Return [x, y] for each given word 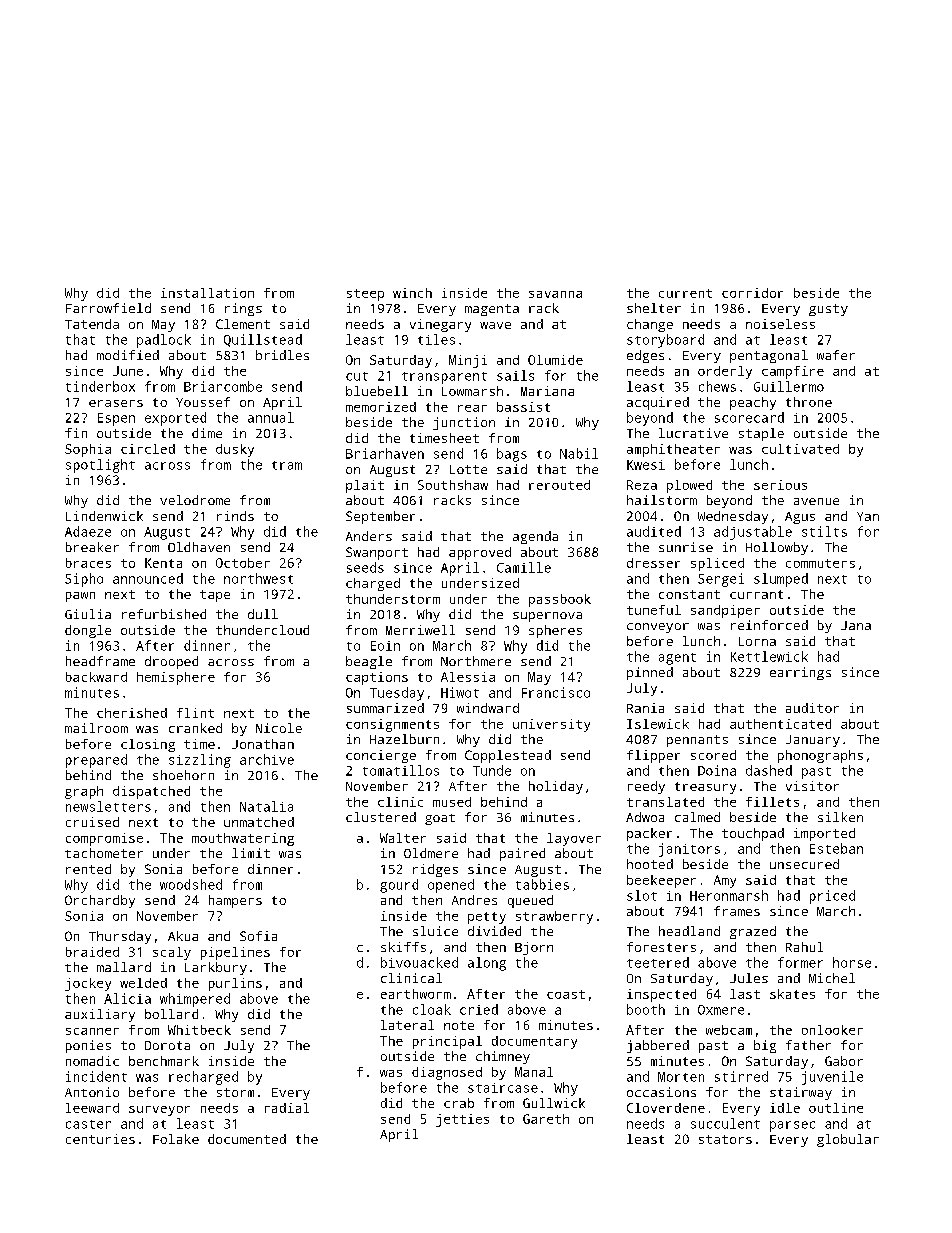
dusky [235, 450]
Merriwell [420, 630]
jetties [462, 1120]
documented [247, 1139]
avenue [816, 501]
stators [725, 1139]
